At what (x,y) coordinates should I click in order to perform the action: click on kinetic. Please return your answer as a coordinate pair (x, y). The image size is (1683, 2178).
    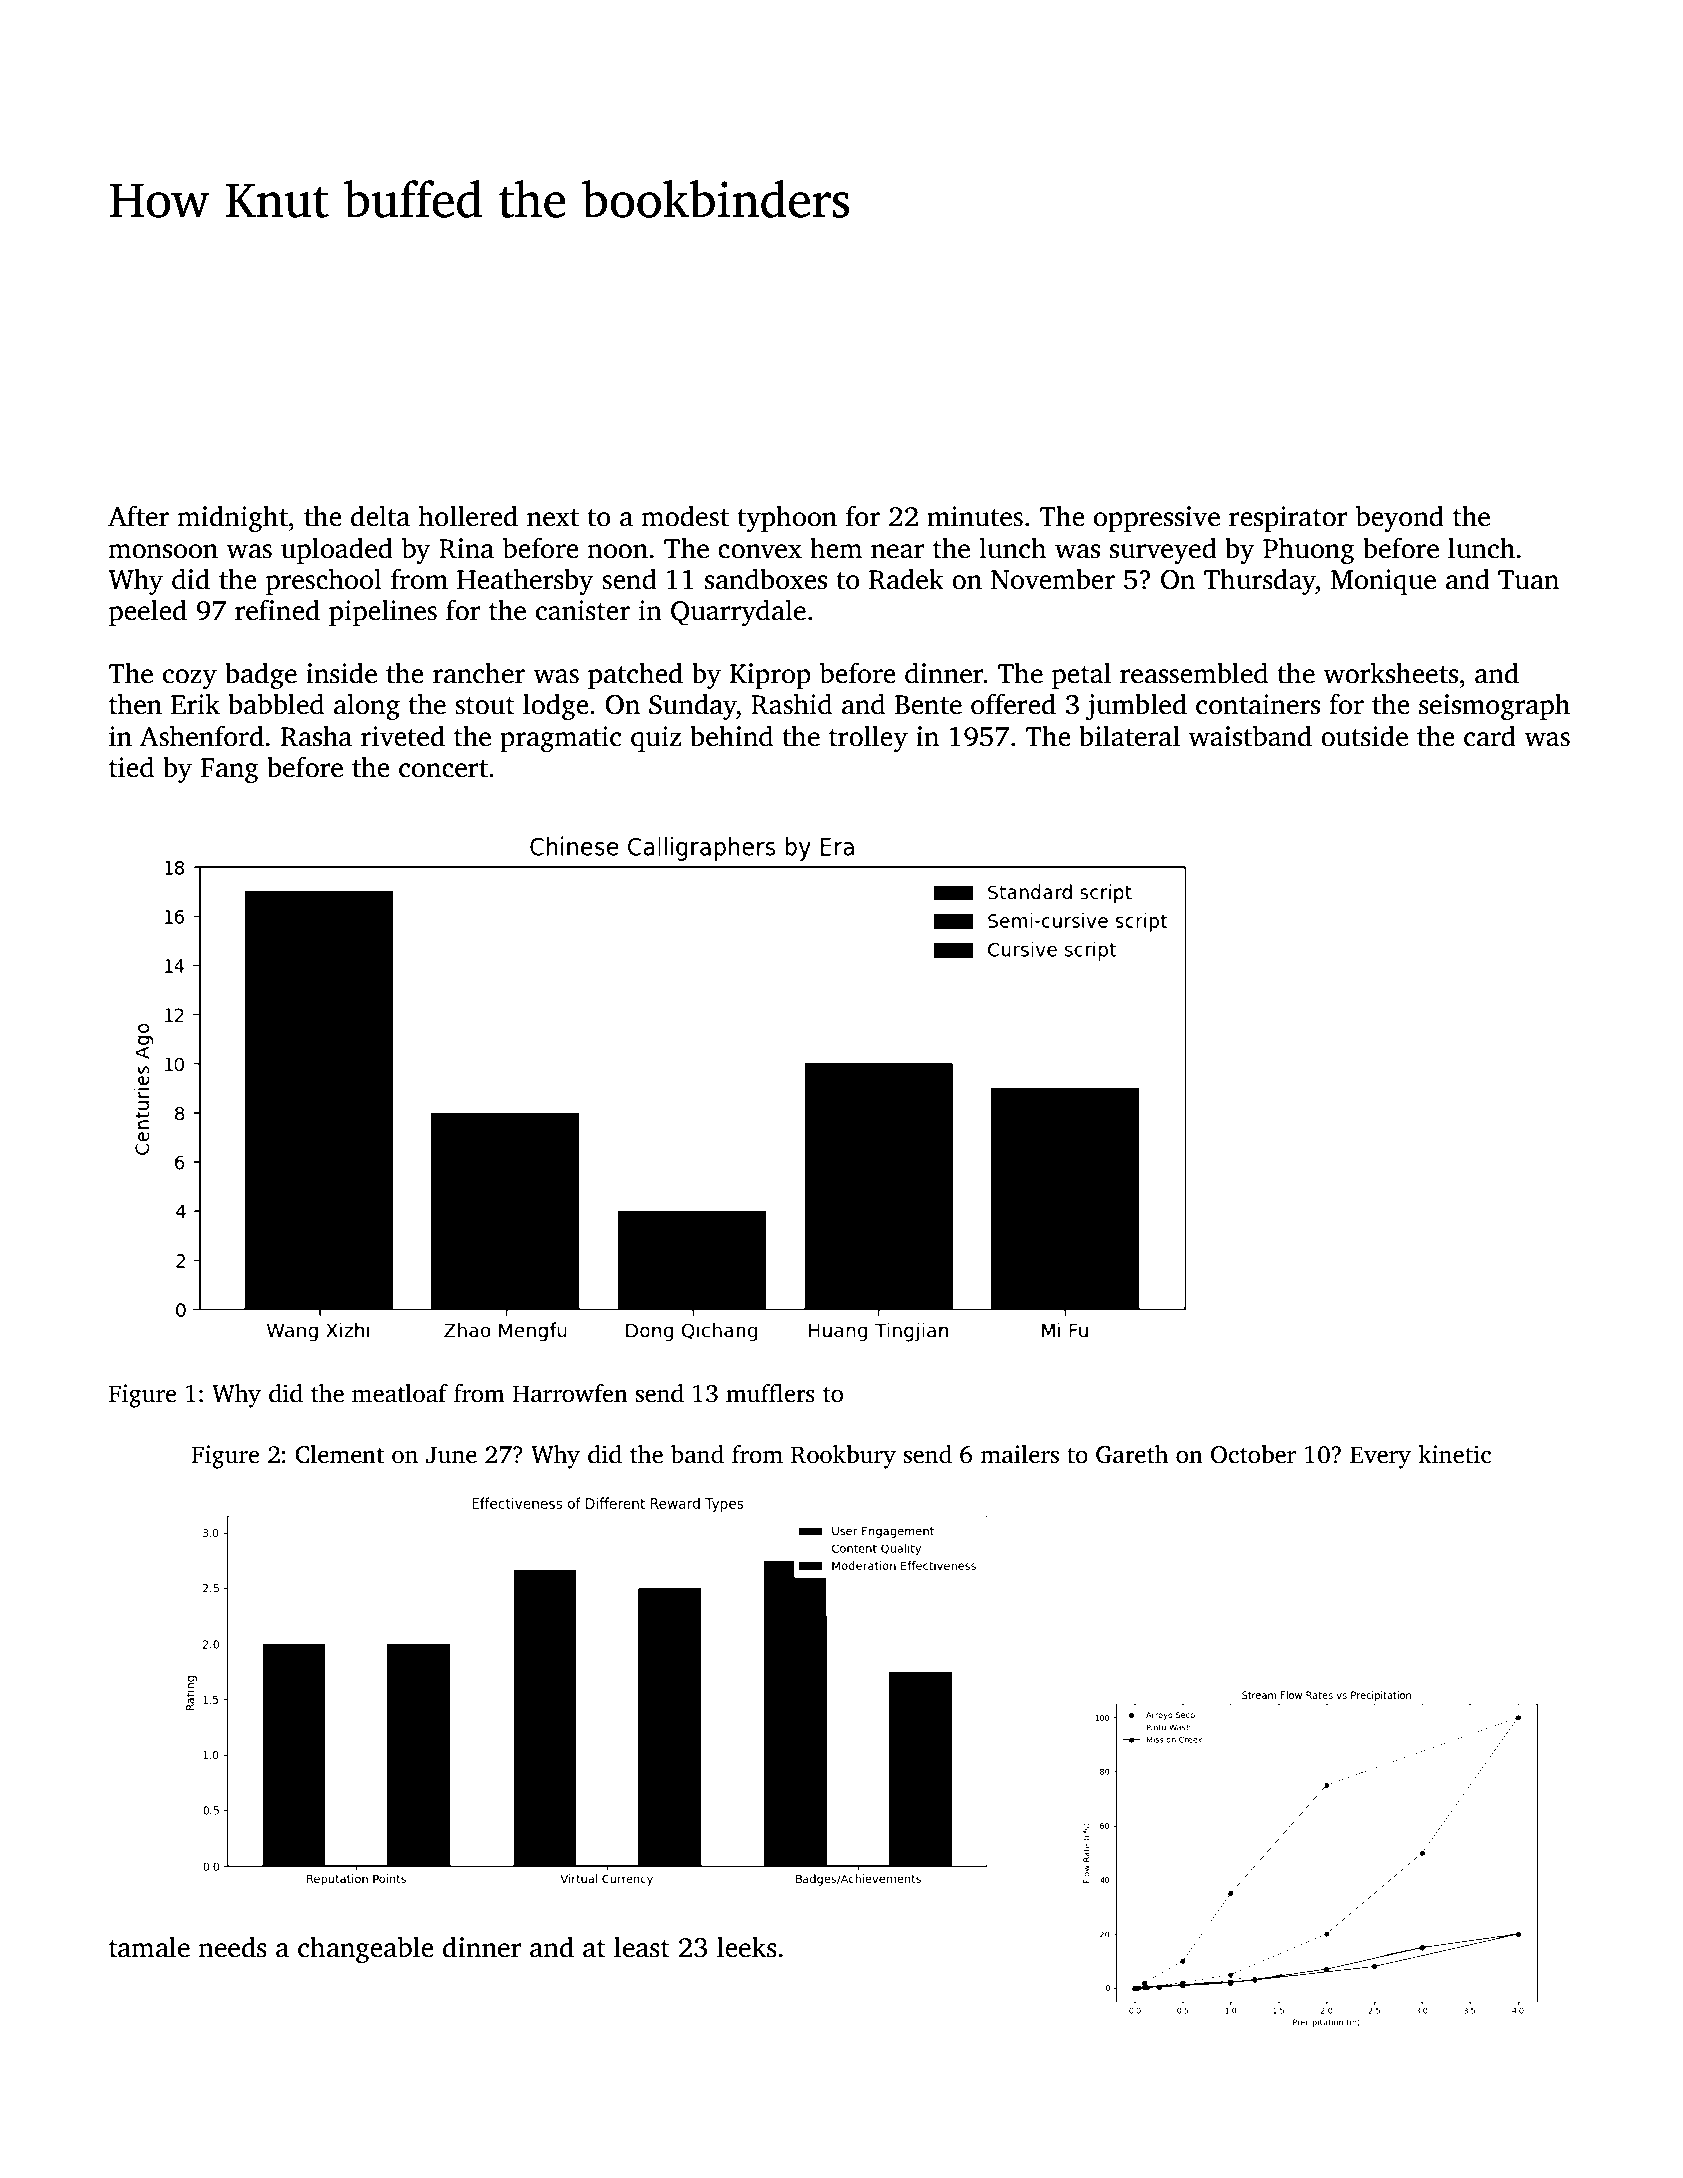
    Looking at the image, I should click on (1454, 1454).
